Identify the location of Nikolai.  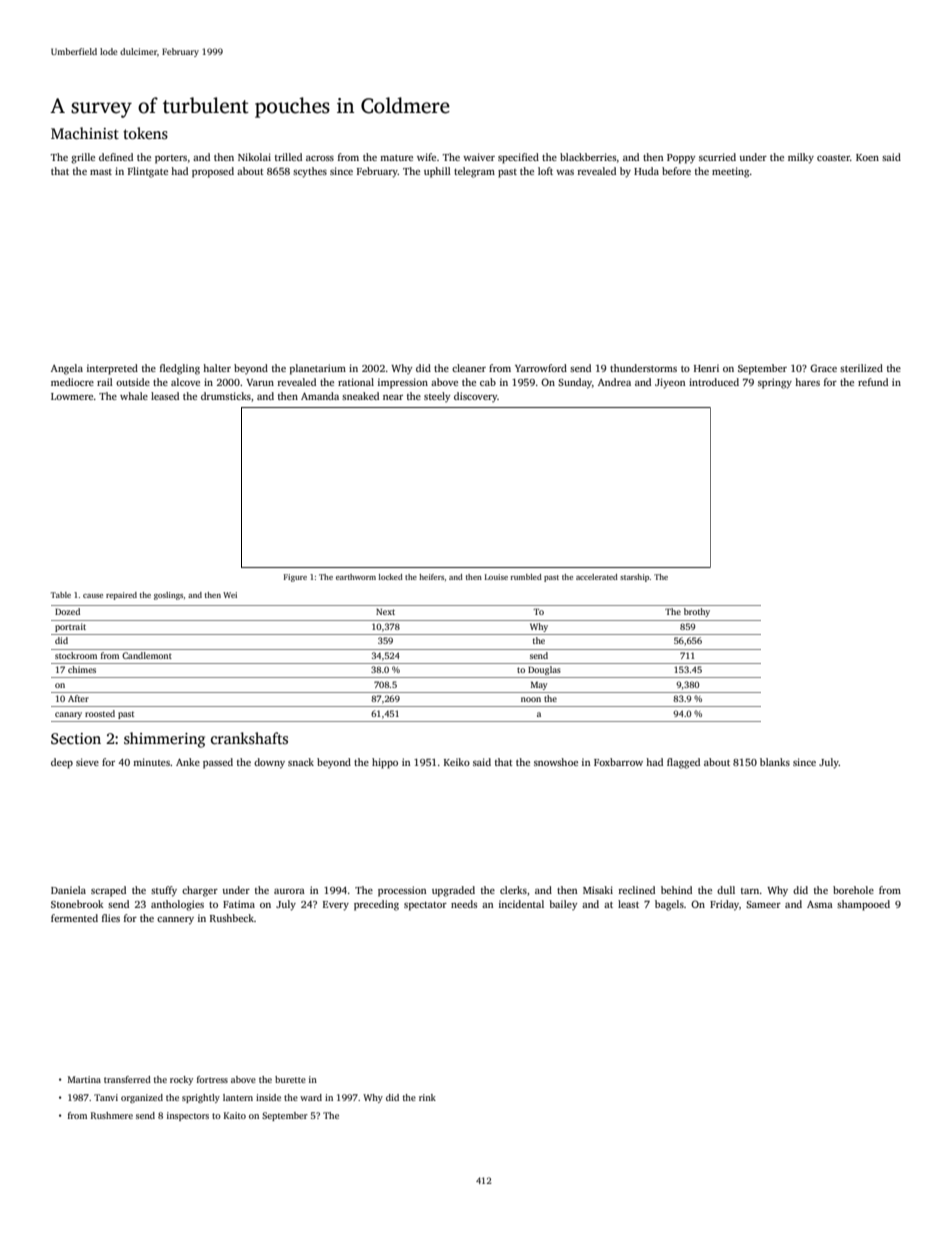
(254, 157).
